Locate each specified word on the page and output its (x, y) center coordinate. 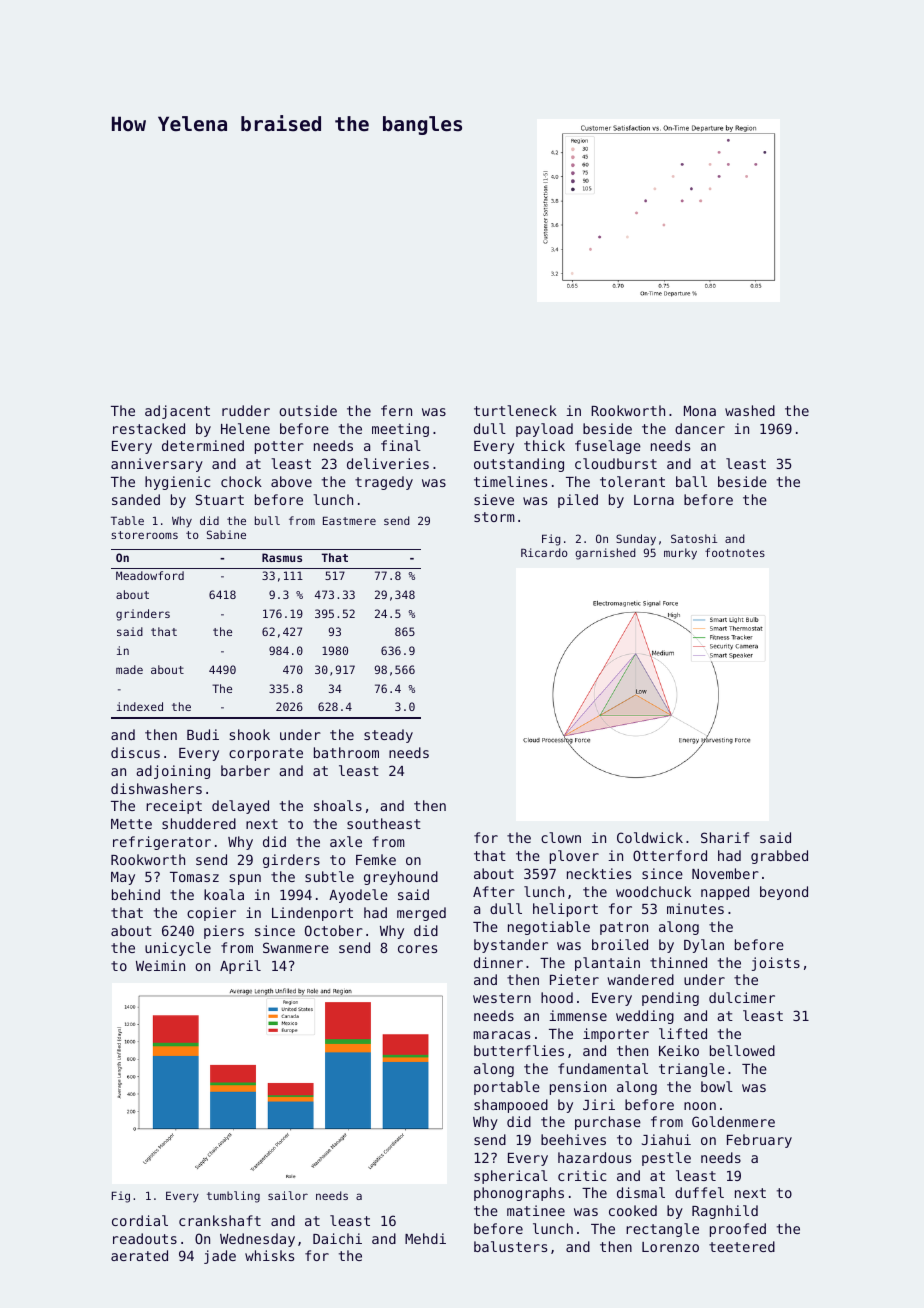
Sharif (725, 837)
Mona (700, 411)
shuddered (199, 823)
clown (561, 837)
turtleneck (515, 410)
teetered (742, 1246)
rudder (246, 410)
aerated (139, 1255)
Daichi (337, 1238)
